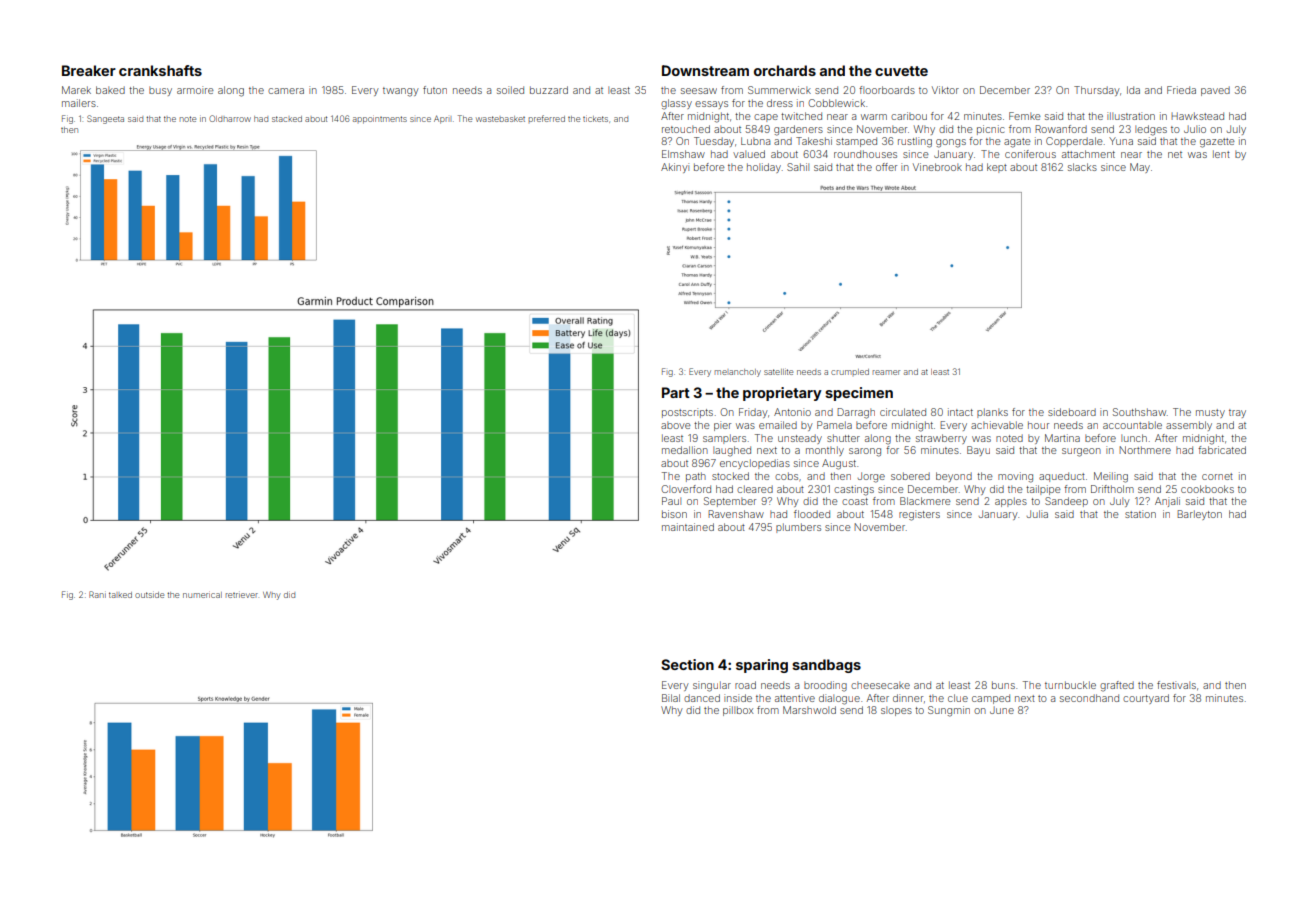 The width and height of the document is (1308, 924). I want to click on Sungmin, so click(949, 711).
